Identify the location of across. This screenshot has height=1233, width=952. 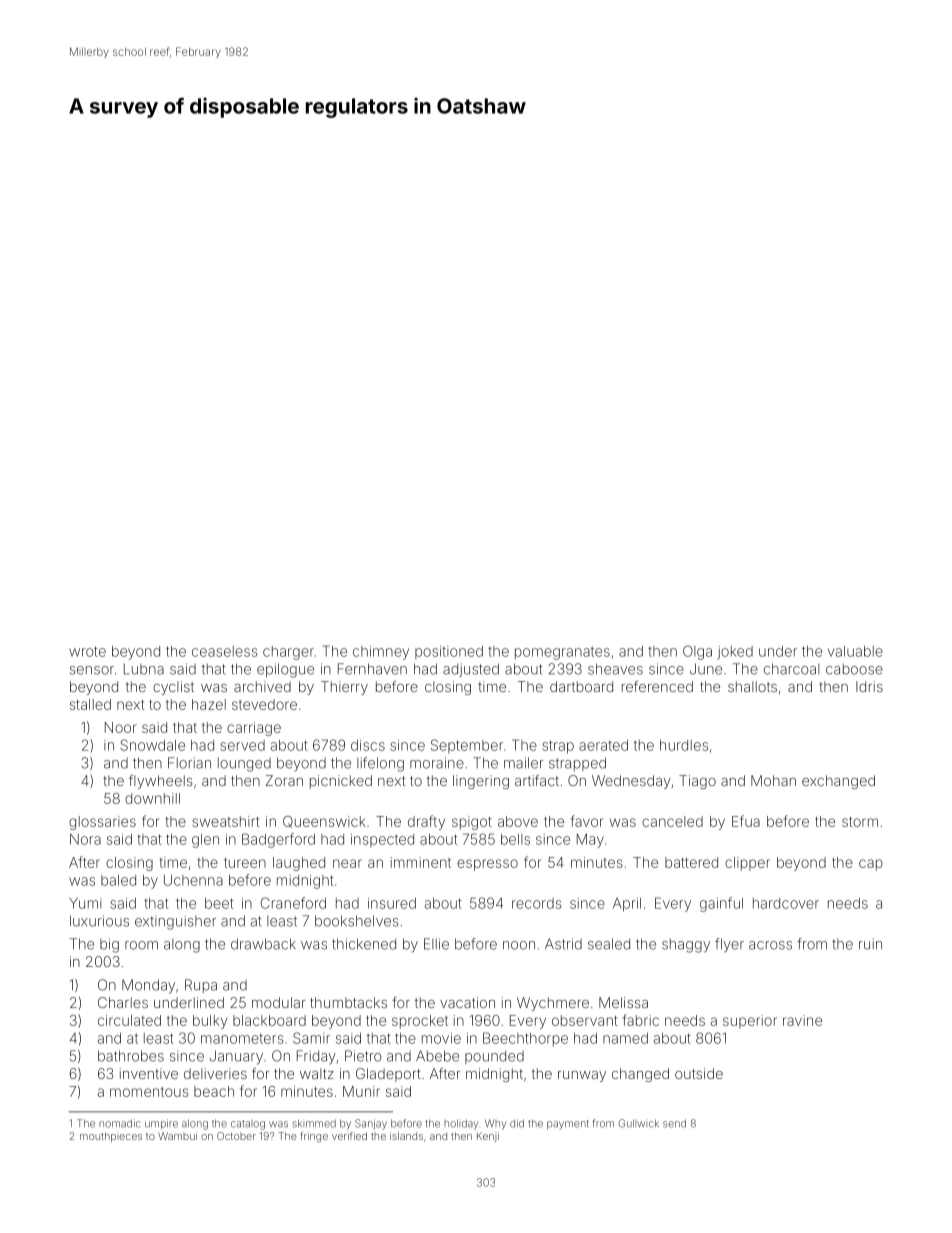
(770, 945).
